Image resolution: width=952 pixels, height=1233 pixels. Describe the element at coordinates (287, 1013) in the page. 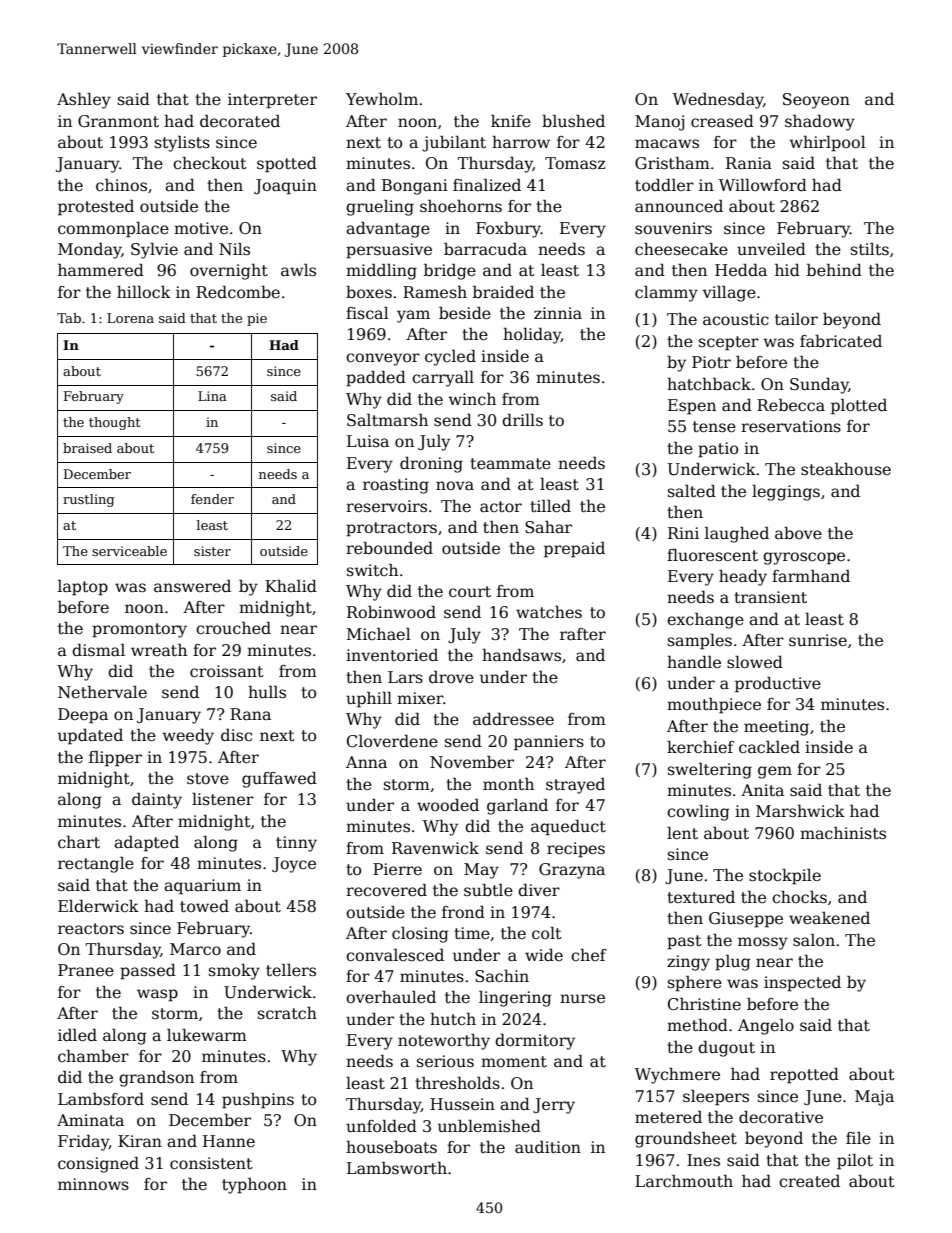

I see `scratch` at that location.
